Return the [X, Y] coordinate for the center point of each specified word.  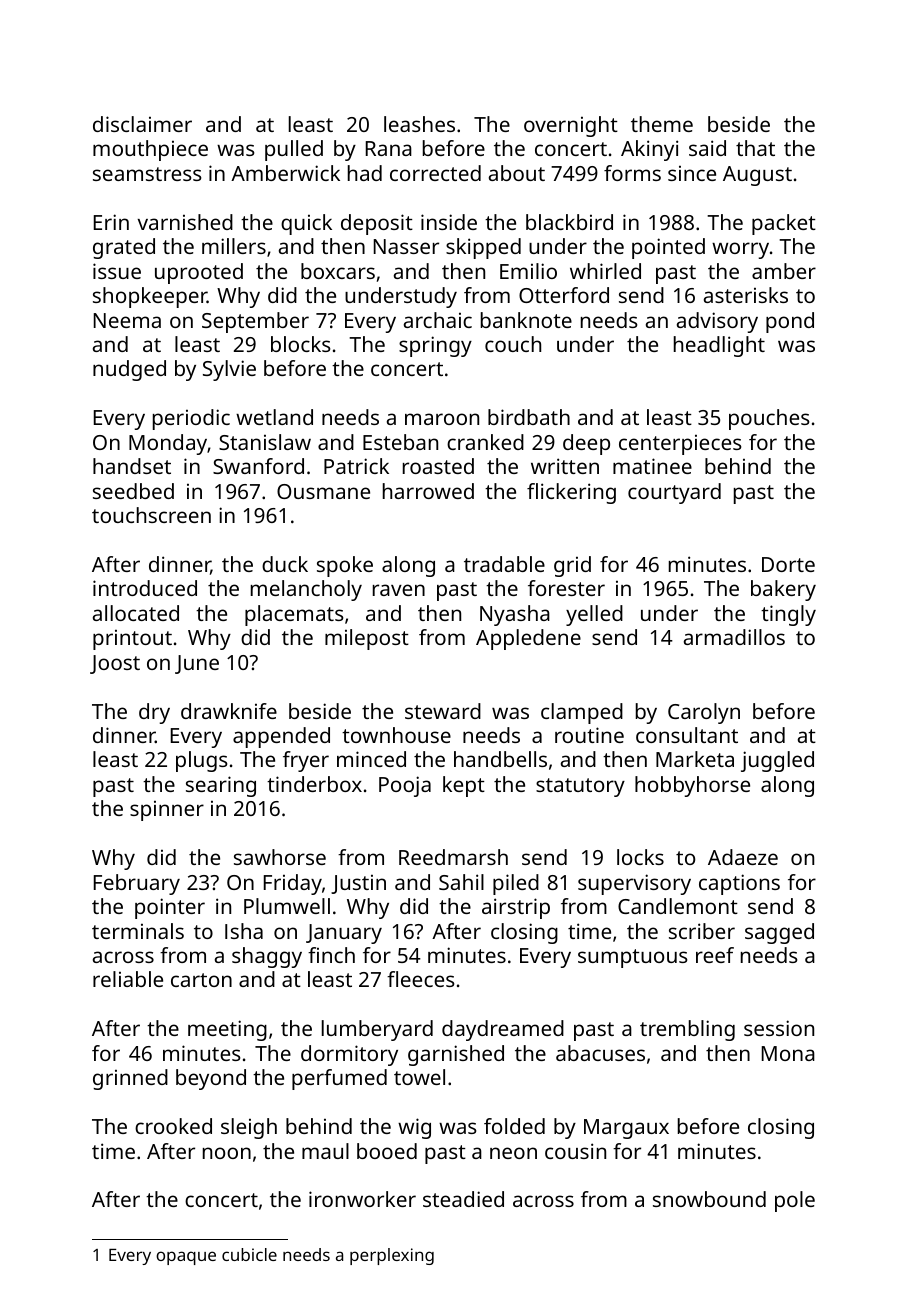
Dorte [788, 564]
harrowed [428, 491]
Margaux [626, 1129]
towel [419, 1077]
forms [632, 173]
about [517, 173]
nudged [129, 370]
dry [154, 713]
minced [371, 759]
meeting [227, 1030]
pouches [769, 419]
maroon [442, 419]
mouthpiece [150, 150]
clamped [582, 713]
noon [227, 1153]
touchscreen [151, 515]
